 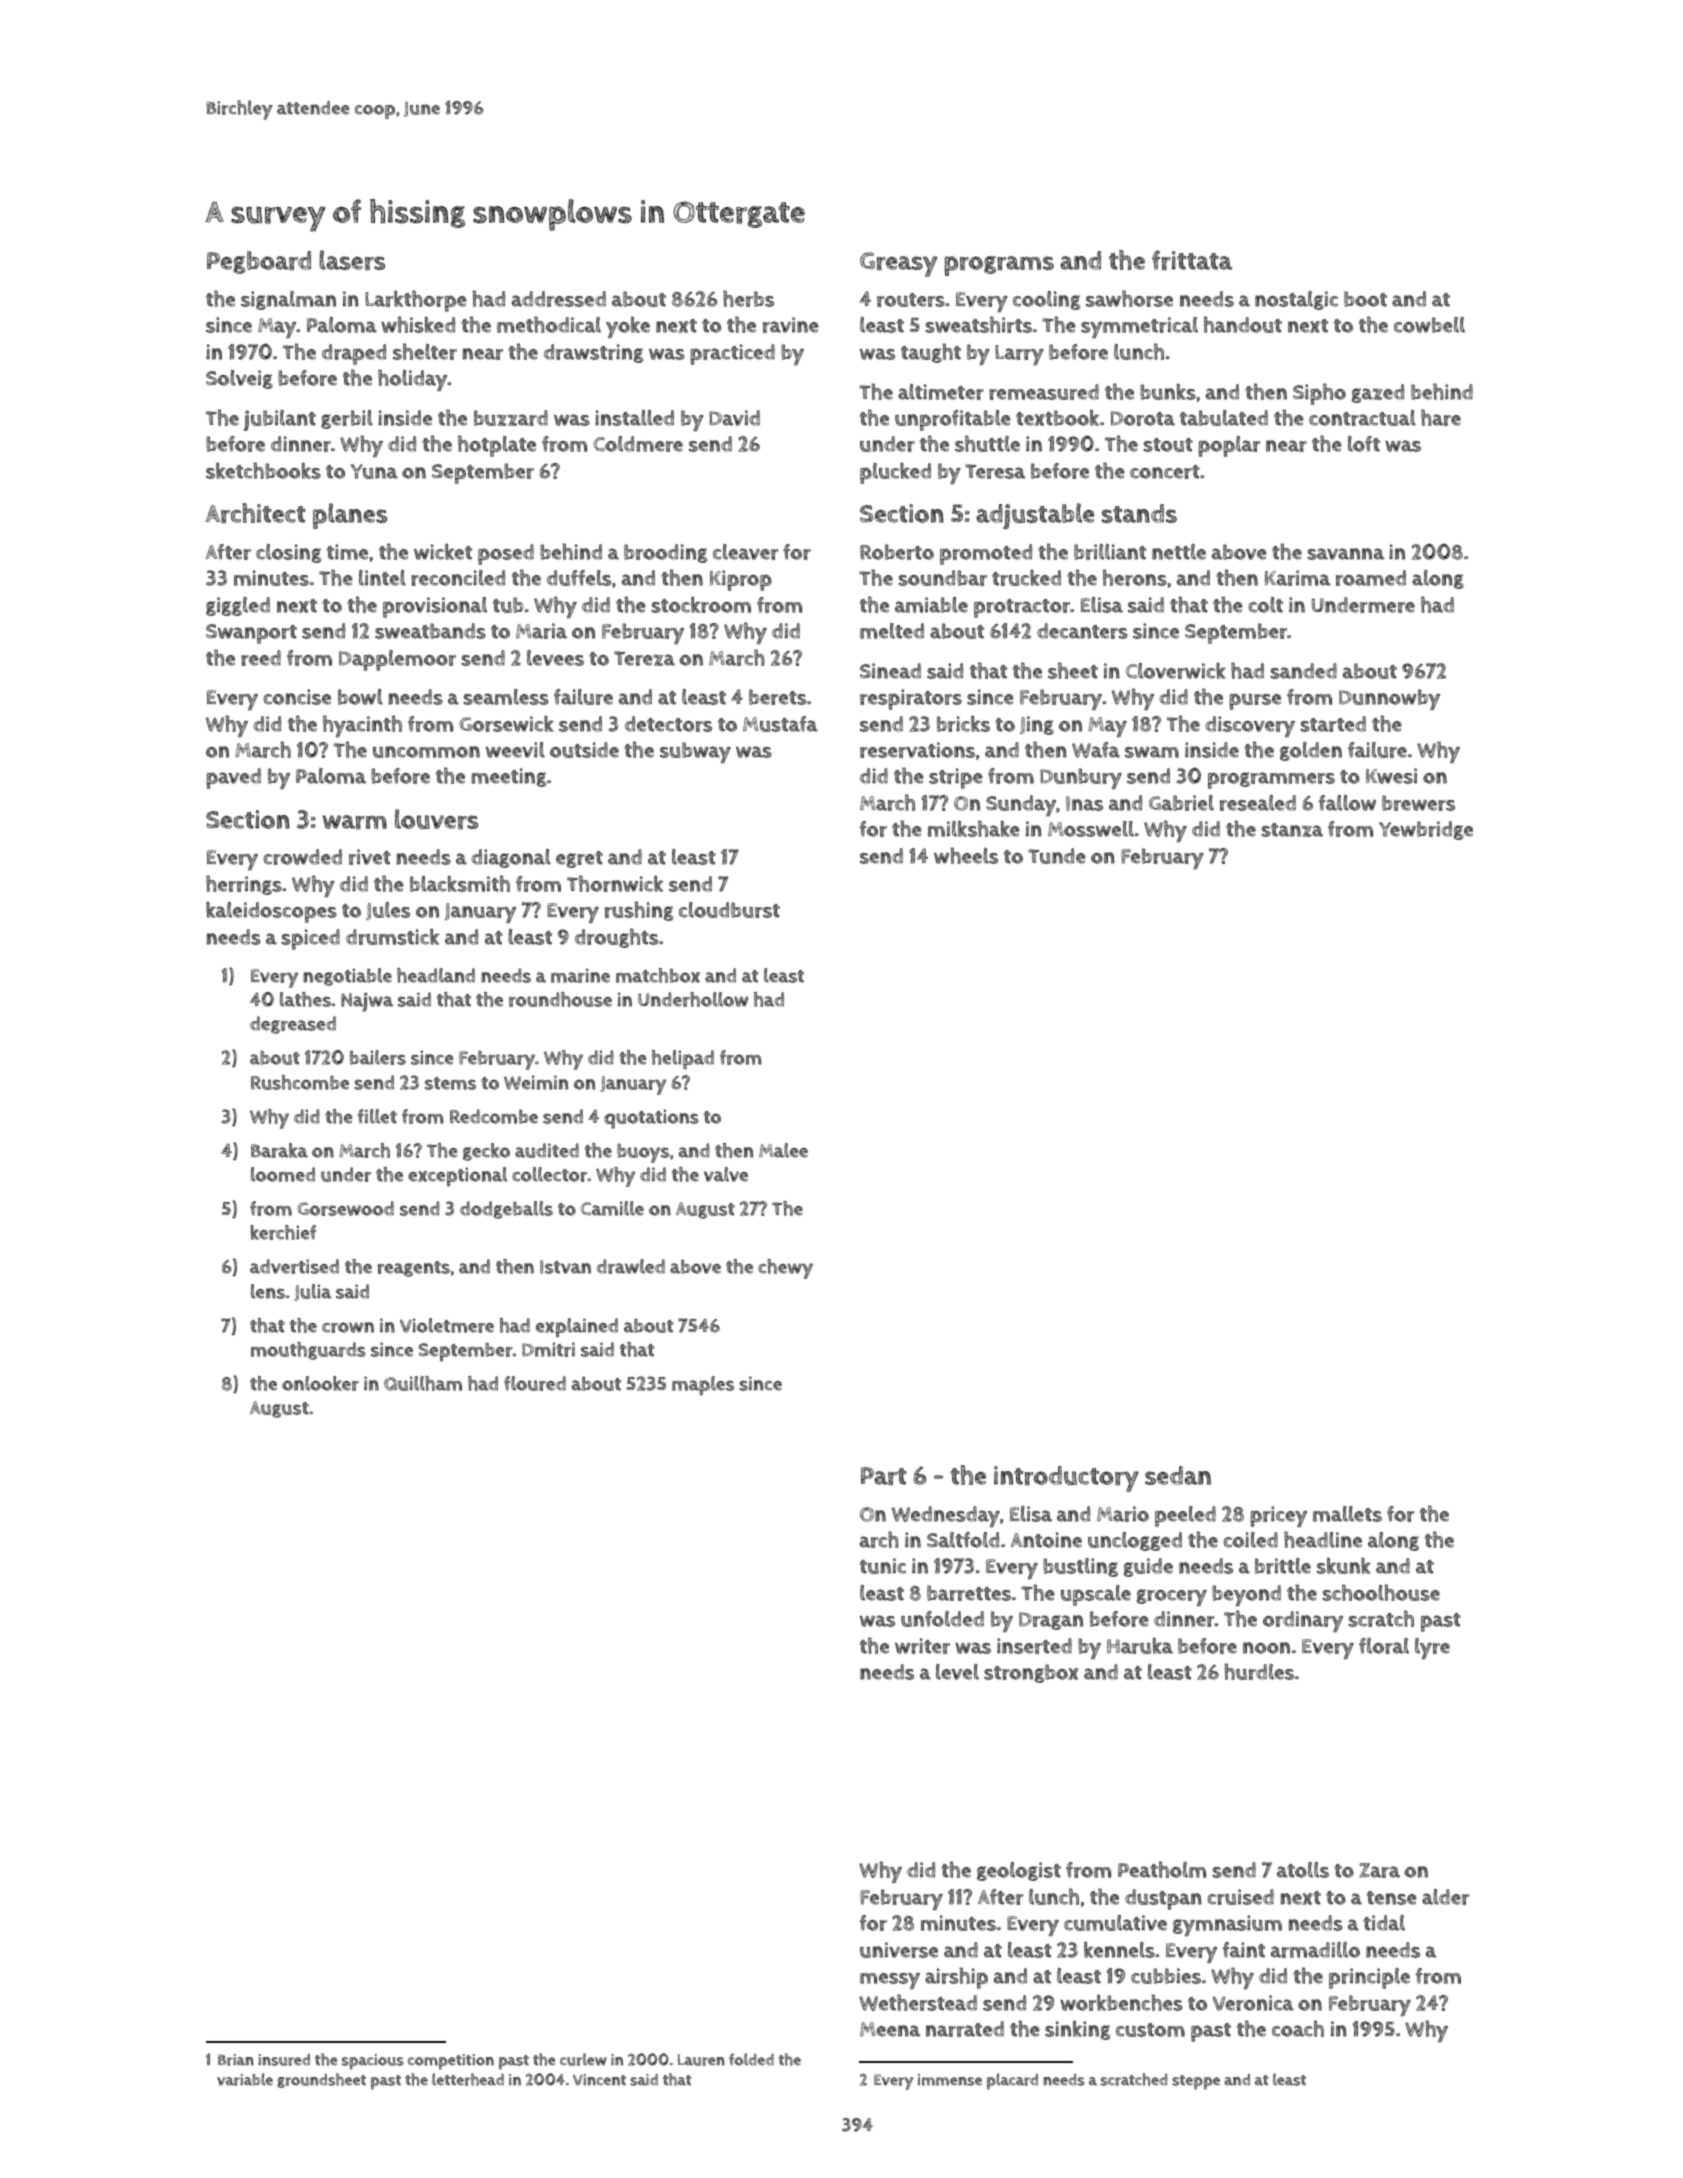 What do you see at coordinates (1384, 1646) in the screenshot?
I see `floral` at bounding box center [1384, 1646].
